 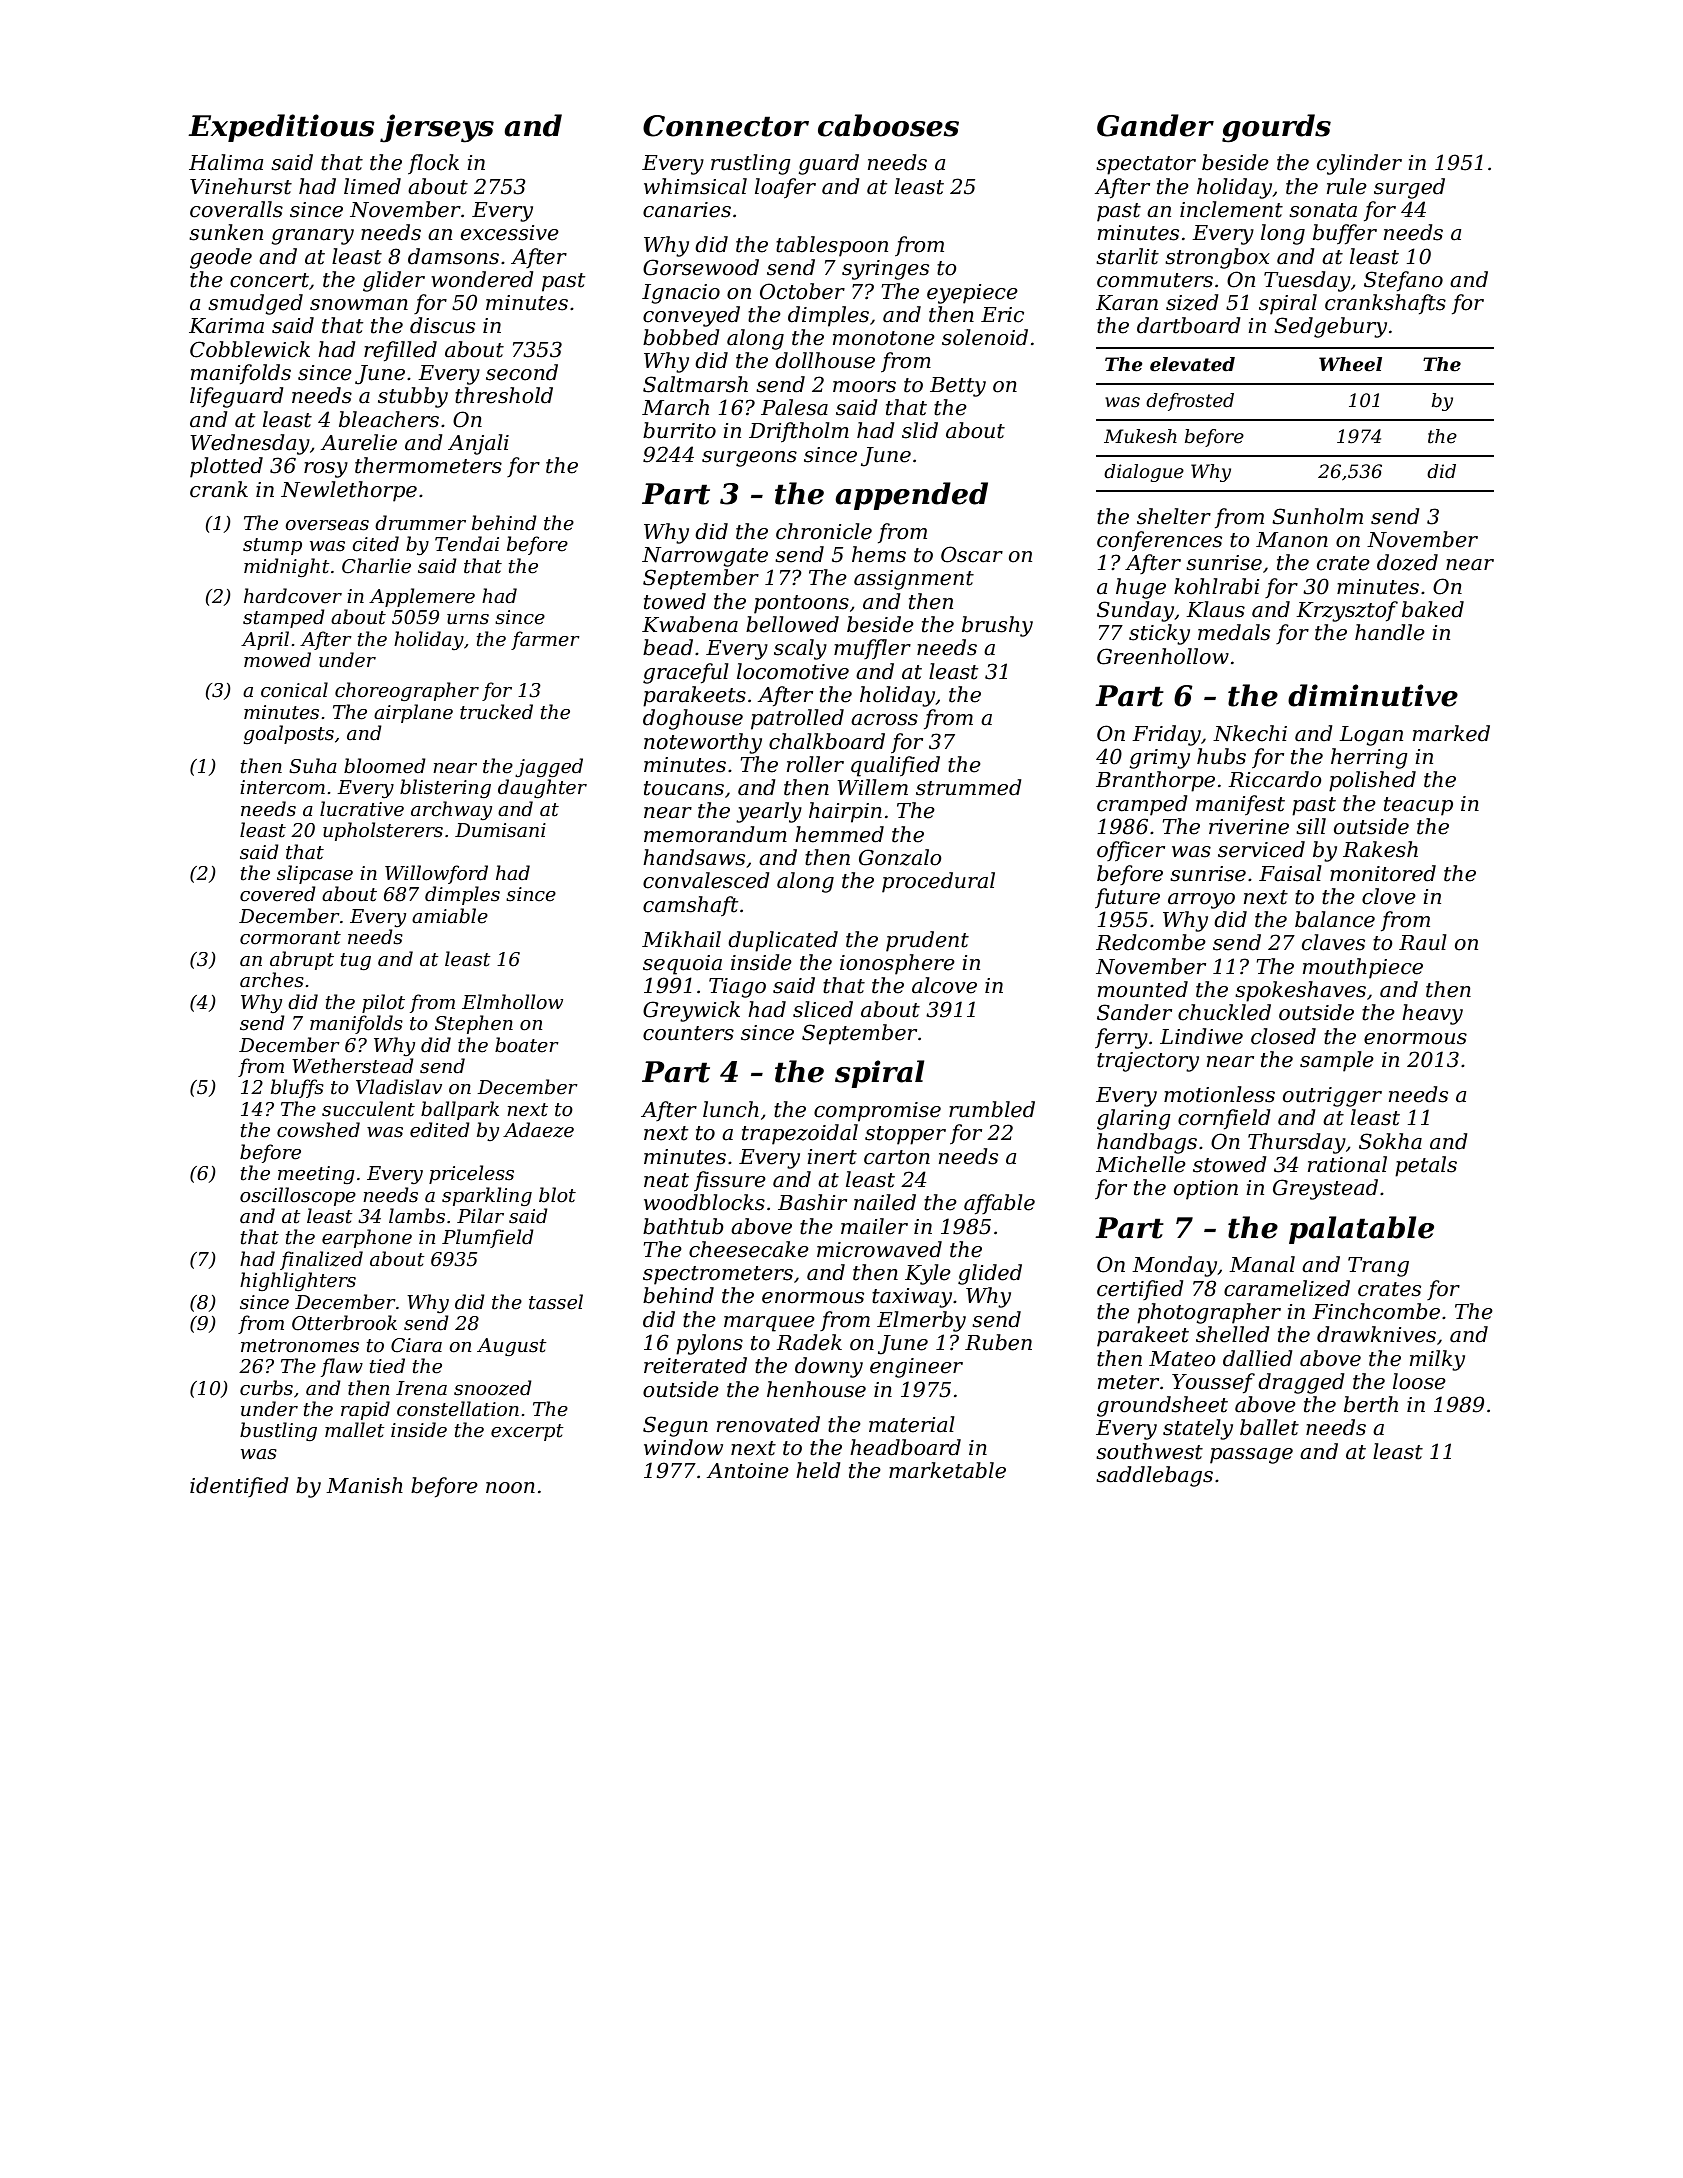 I want to click on Connector, so click(x=726, y=126).
